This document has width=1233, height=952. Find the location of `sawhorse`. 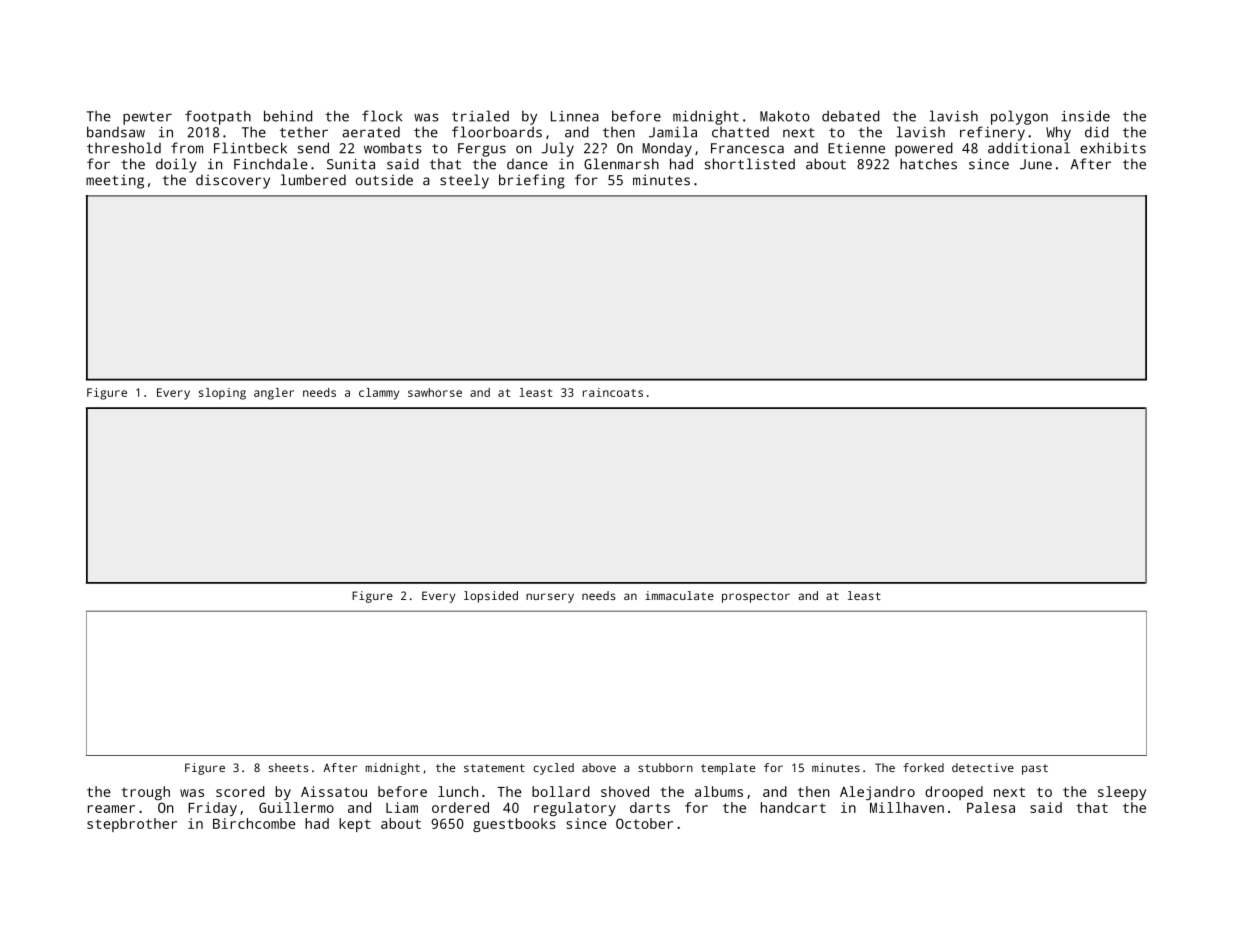

sawhorse is located at coordinates (435, 392).
